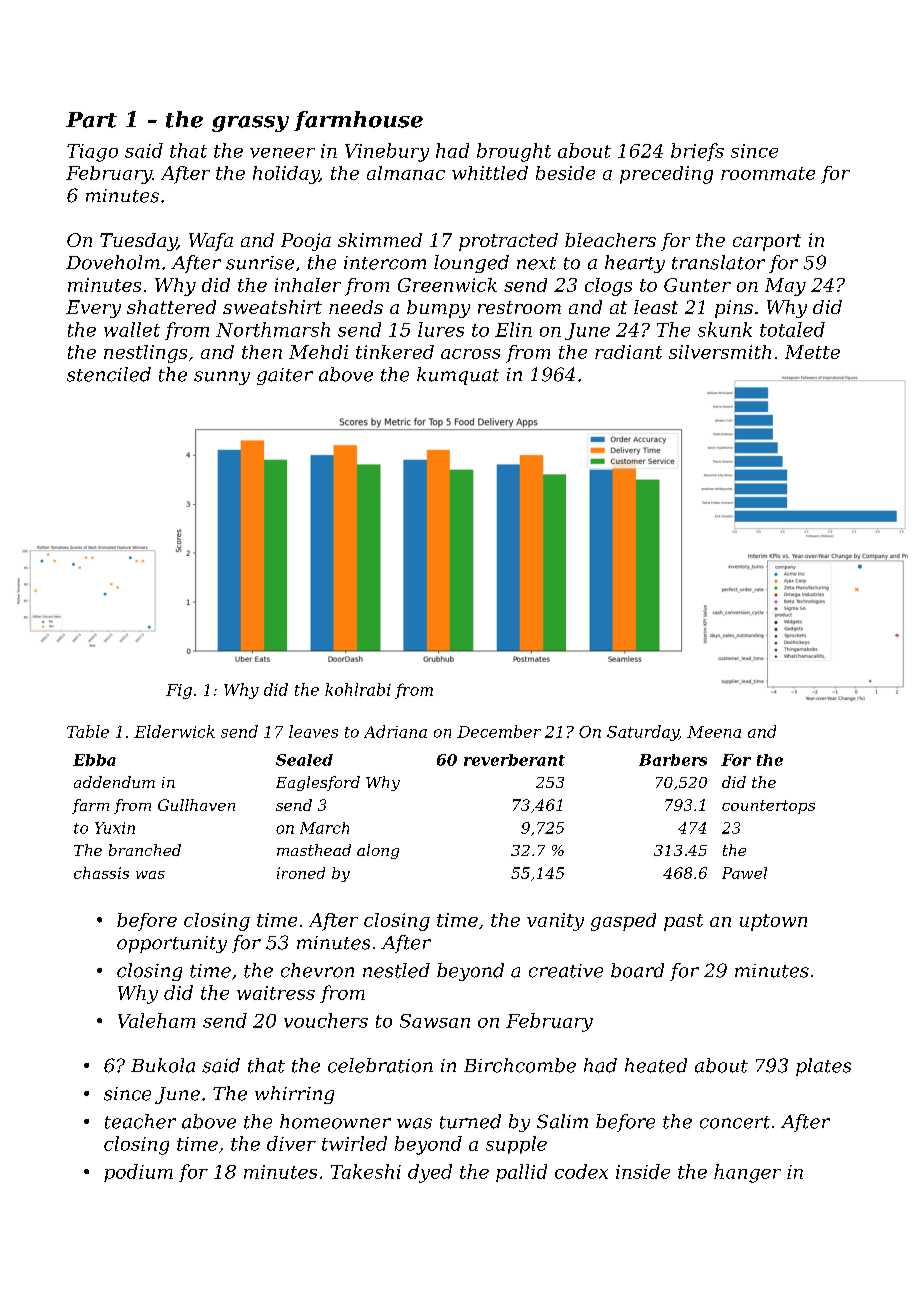 Image resolution: width=924 pixels, height=1308 pixels. I want to click on briefs, so click(697, 152).
